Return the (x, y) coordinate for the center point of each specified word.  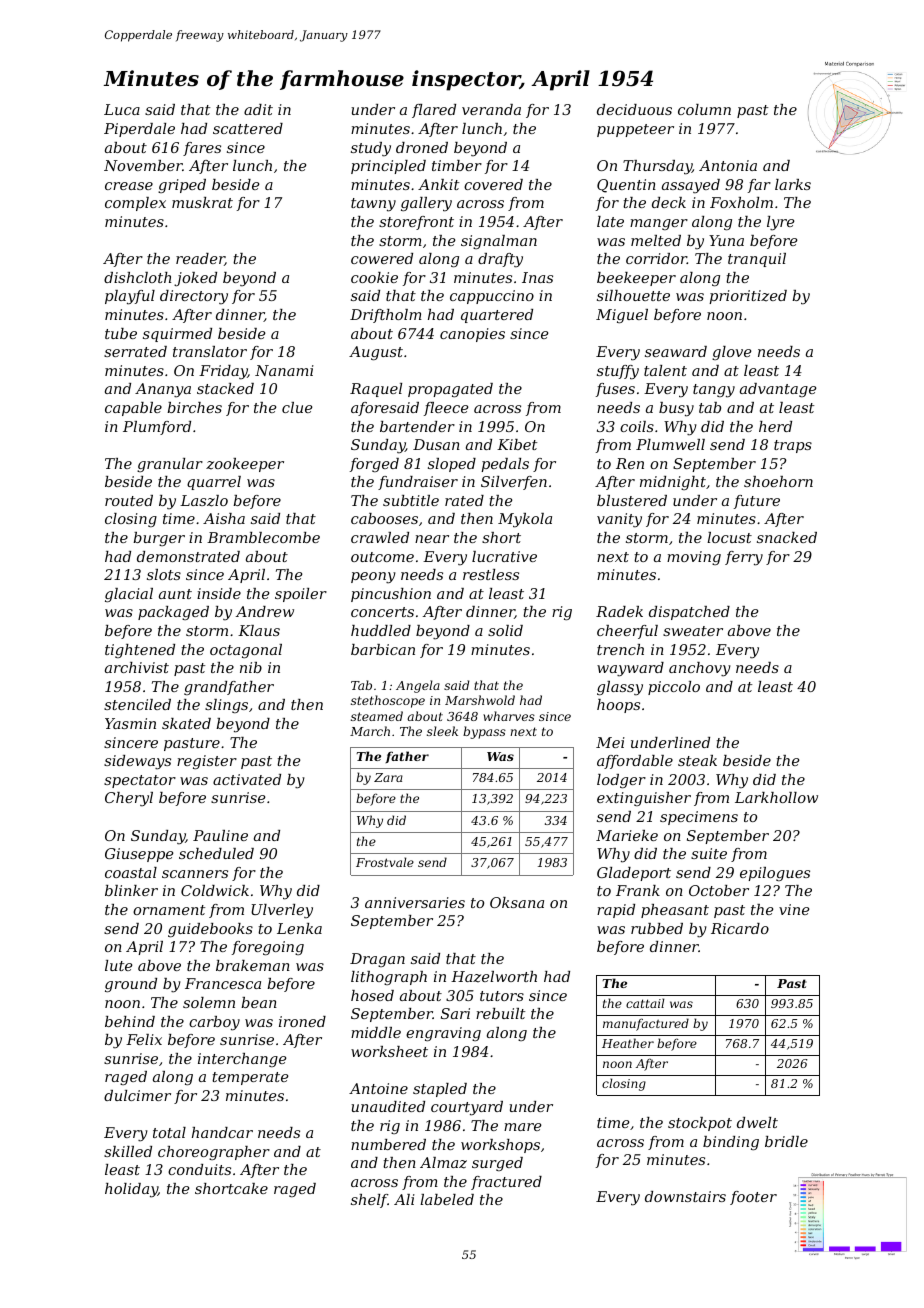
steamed (377, 716)
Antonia (728, 165)
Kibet (517, 444)
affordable (635, 762)
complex (135, 204)
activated (247, 779)
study (371, 149)
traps (793, 446)
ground (131, 985)
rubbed (657, 928)
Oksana (517, 902)
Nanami (284, 370)
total (169, 1132)
